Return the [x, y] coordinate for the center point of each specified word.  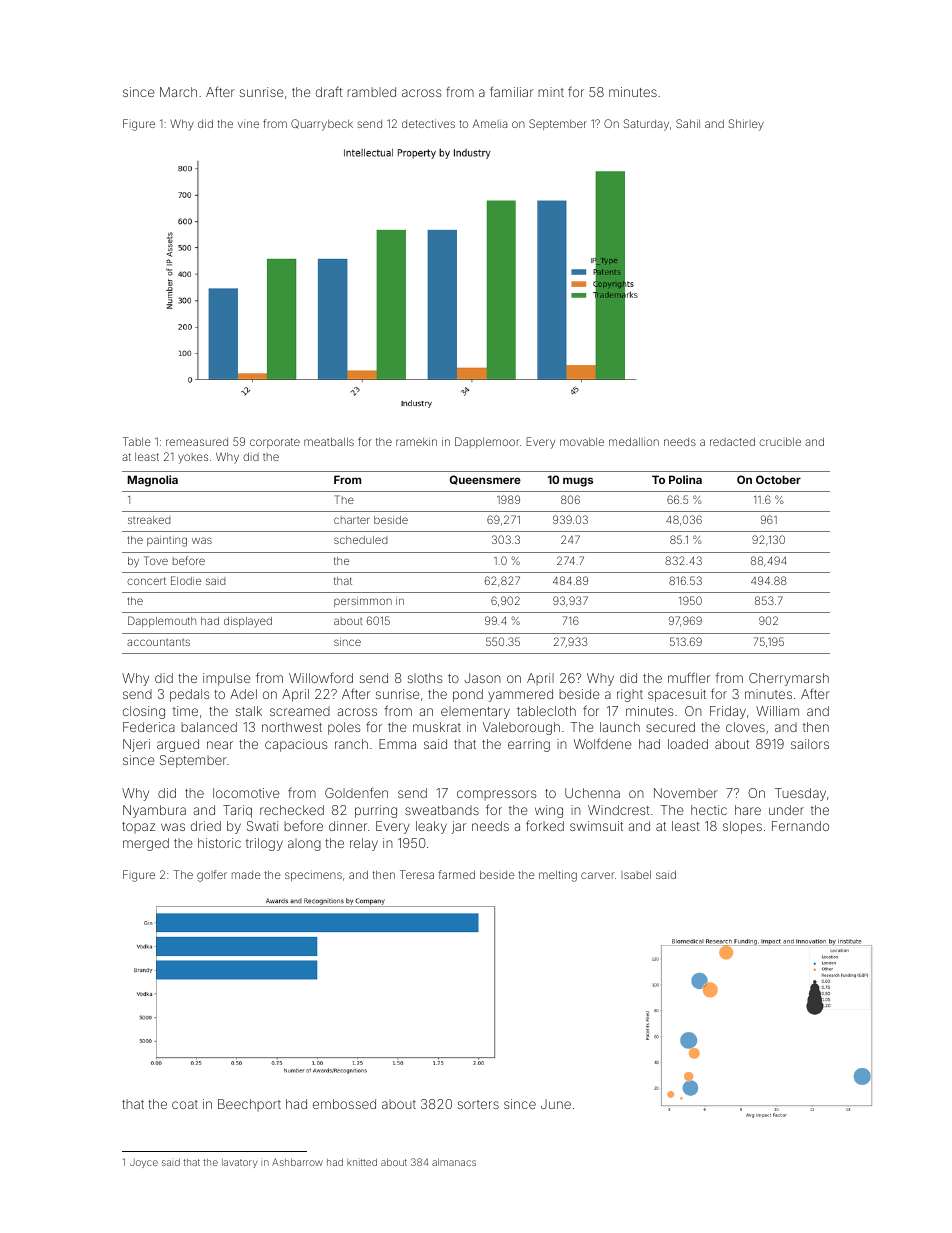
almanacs [454, 1162]
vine [248, 123]
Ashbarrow [297, 1162]
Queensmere [485, 480]
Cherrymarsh [789, 679]
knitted [362, 1162]
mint [551, 92]
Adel [243, 694]
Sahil [688, 123]
